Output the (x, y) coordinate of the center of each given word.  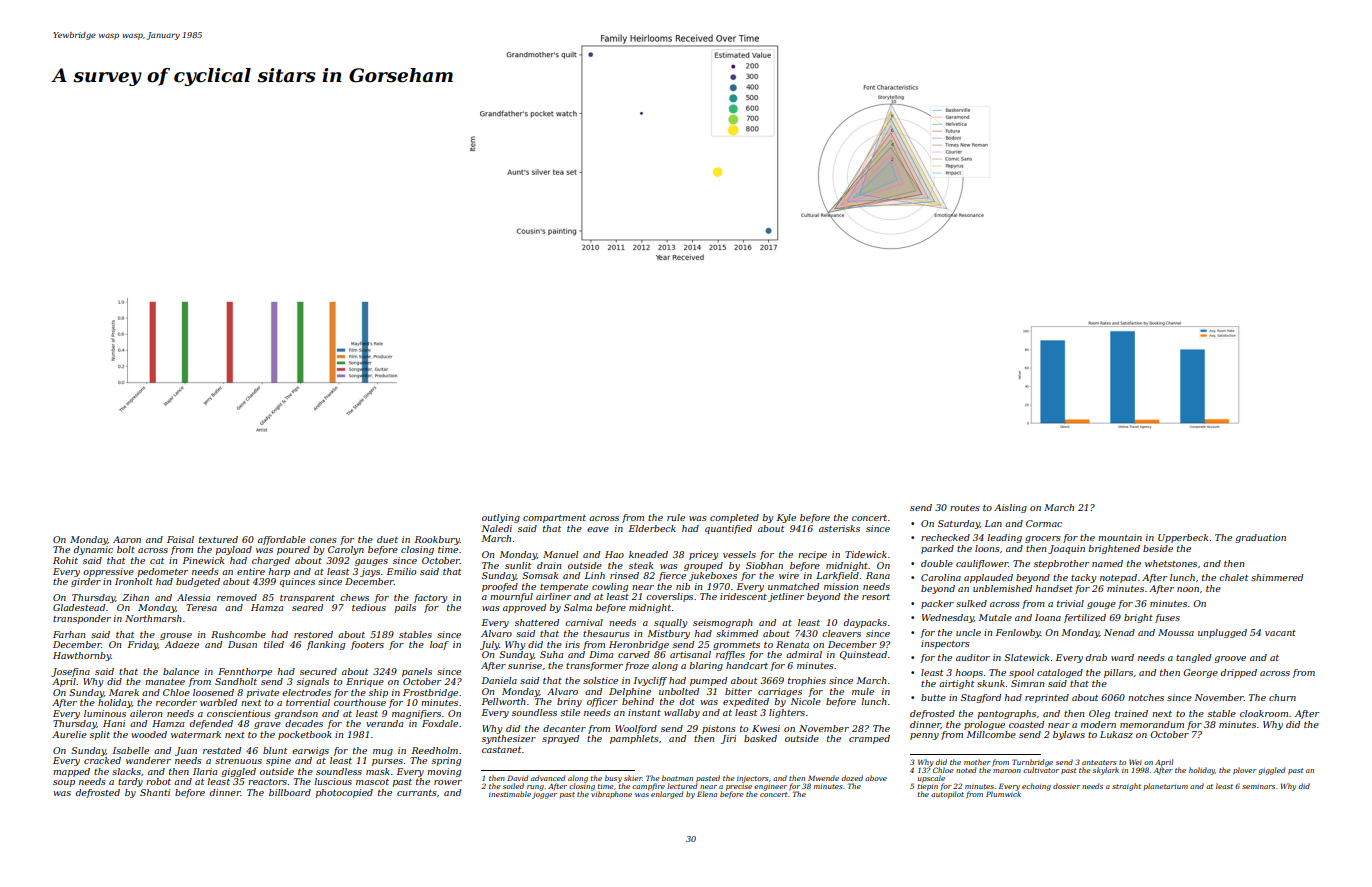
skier (633, 778)
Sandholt (236, 681)
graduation (1260, 538)
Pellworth (504, 701)
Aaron (127, 539)
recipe (812, 555)
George (1200, 673)
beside (1158, 548)
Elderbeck (652, 528)
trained (1131, 713)
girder (86, 582)
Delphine (630, 692)
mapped (71, 772)
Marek (124, 692)
